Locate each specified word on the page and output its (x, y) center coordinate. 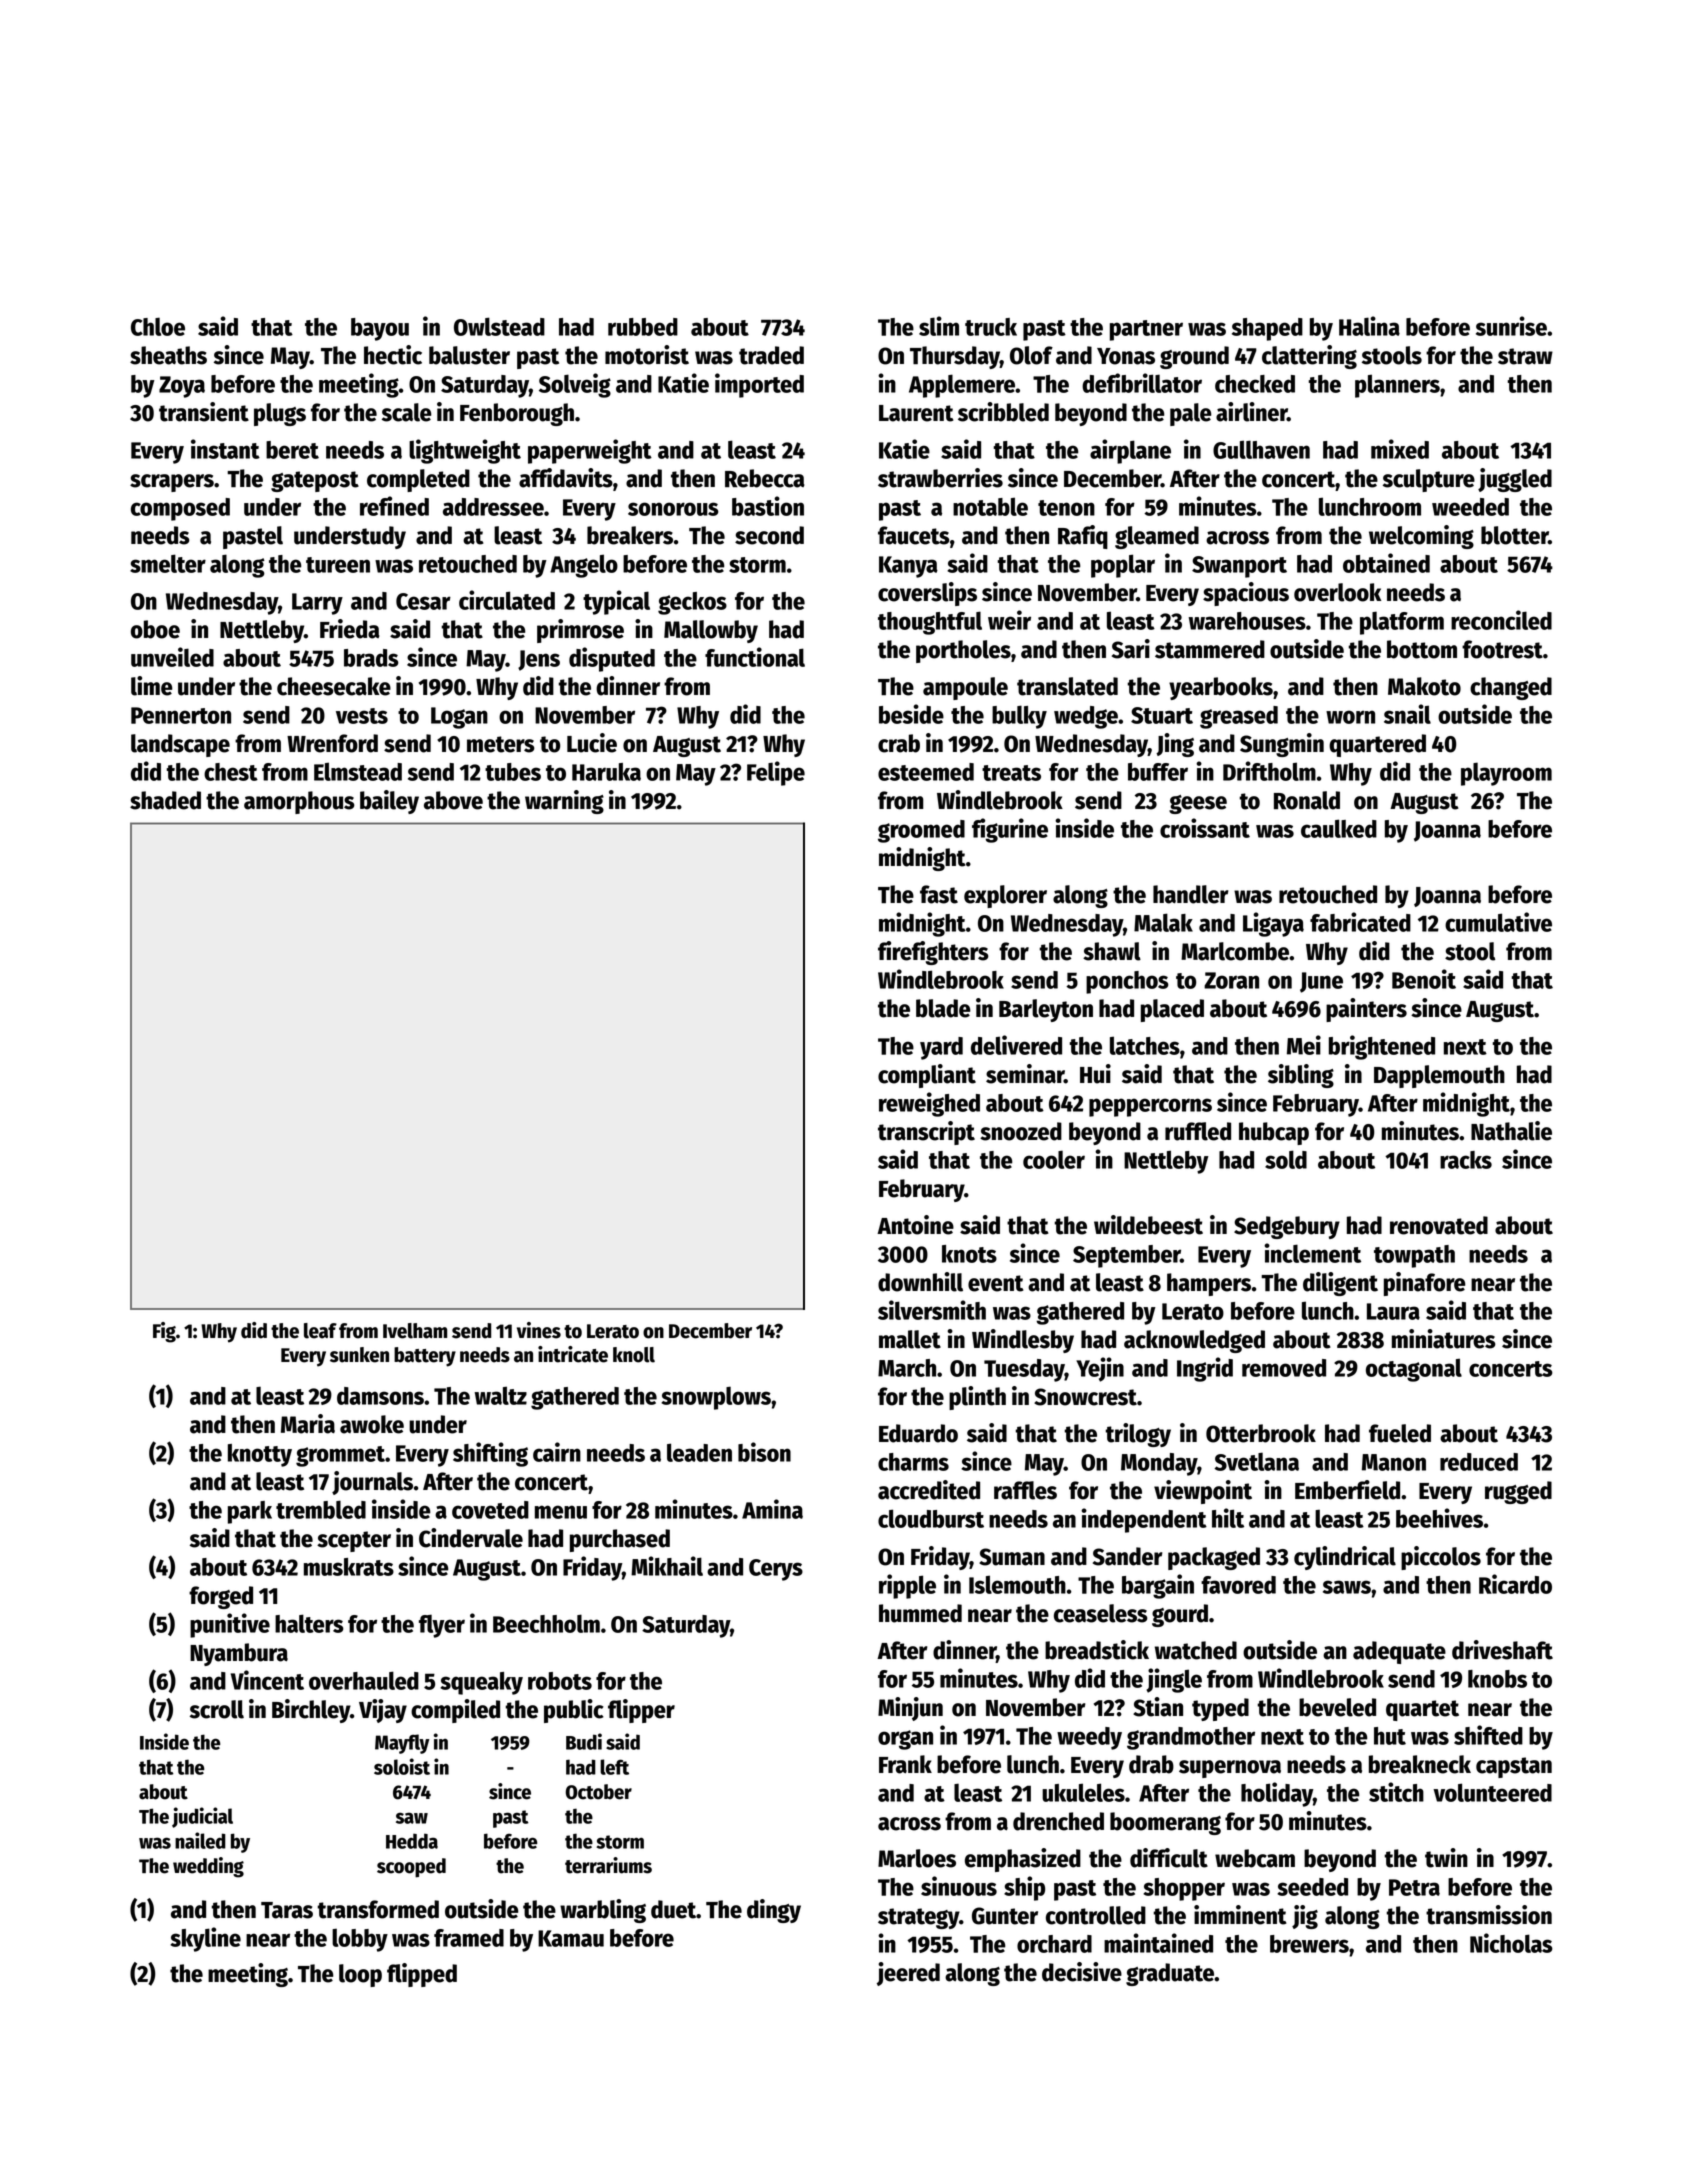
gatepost (315, 481)
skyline (205, 1939)
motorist (647, 355)
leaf (320, 1331)
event (996, 1283)
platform (1402, 623)
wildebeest (1148, 1225)
